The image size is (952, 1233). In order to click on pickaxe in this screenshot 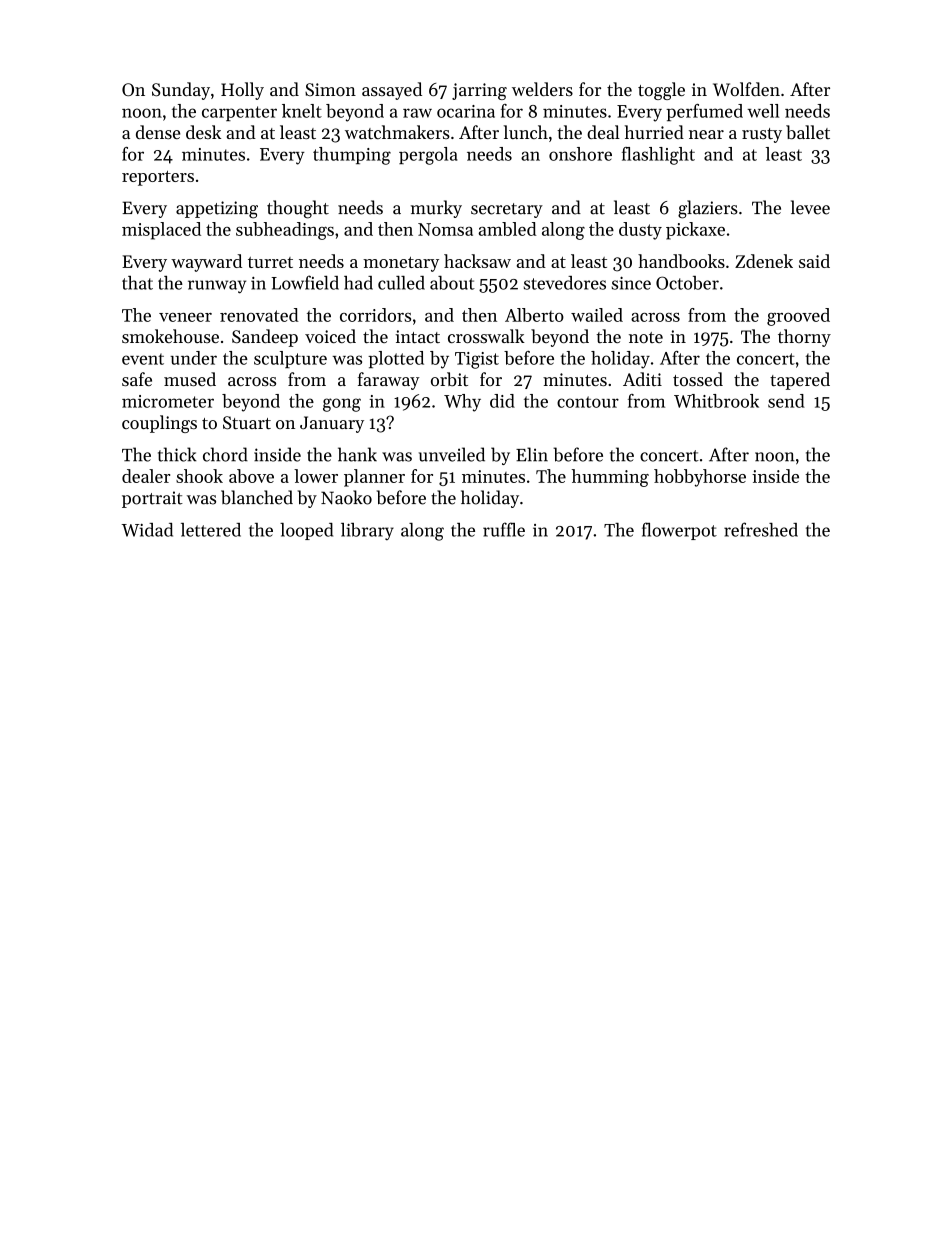, I will do `click(695, 231)`.
